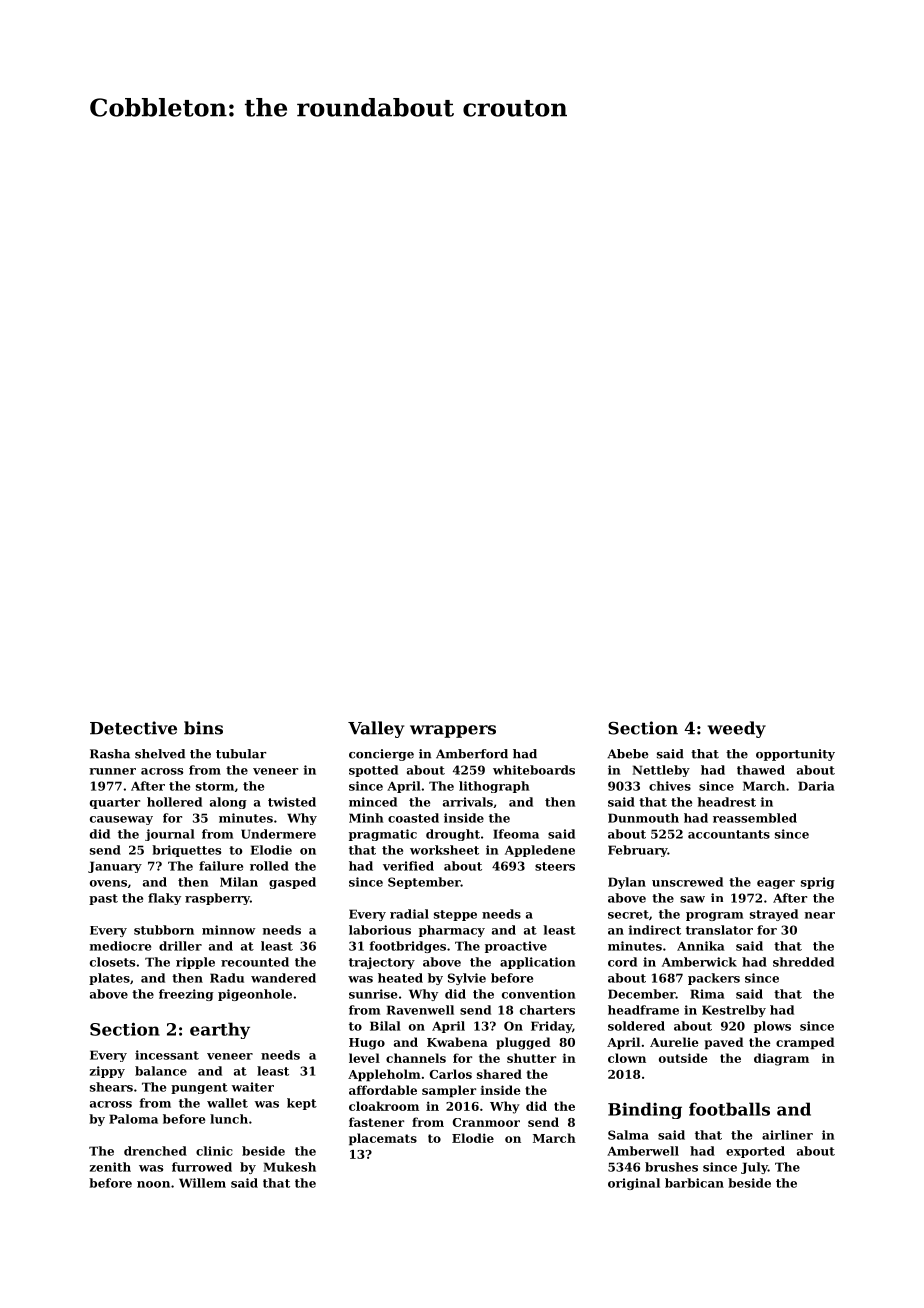 Image resolution: width=924 pixels, height=1308 pixels. I want to click on Paloma, so click(133, 1119).
